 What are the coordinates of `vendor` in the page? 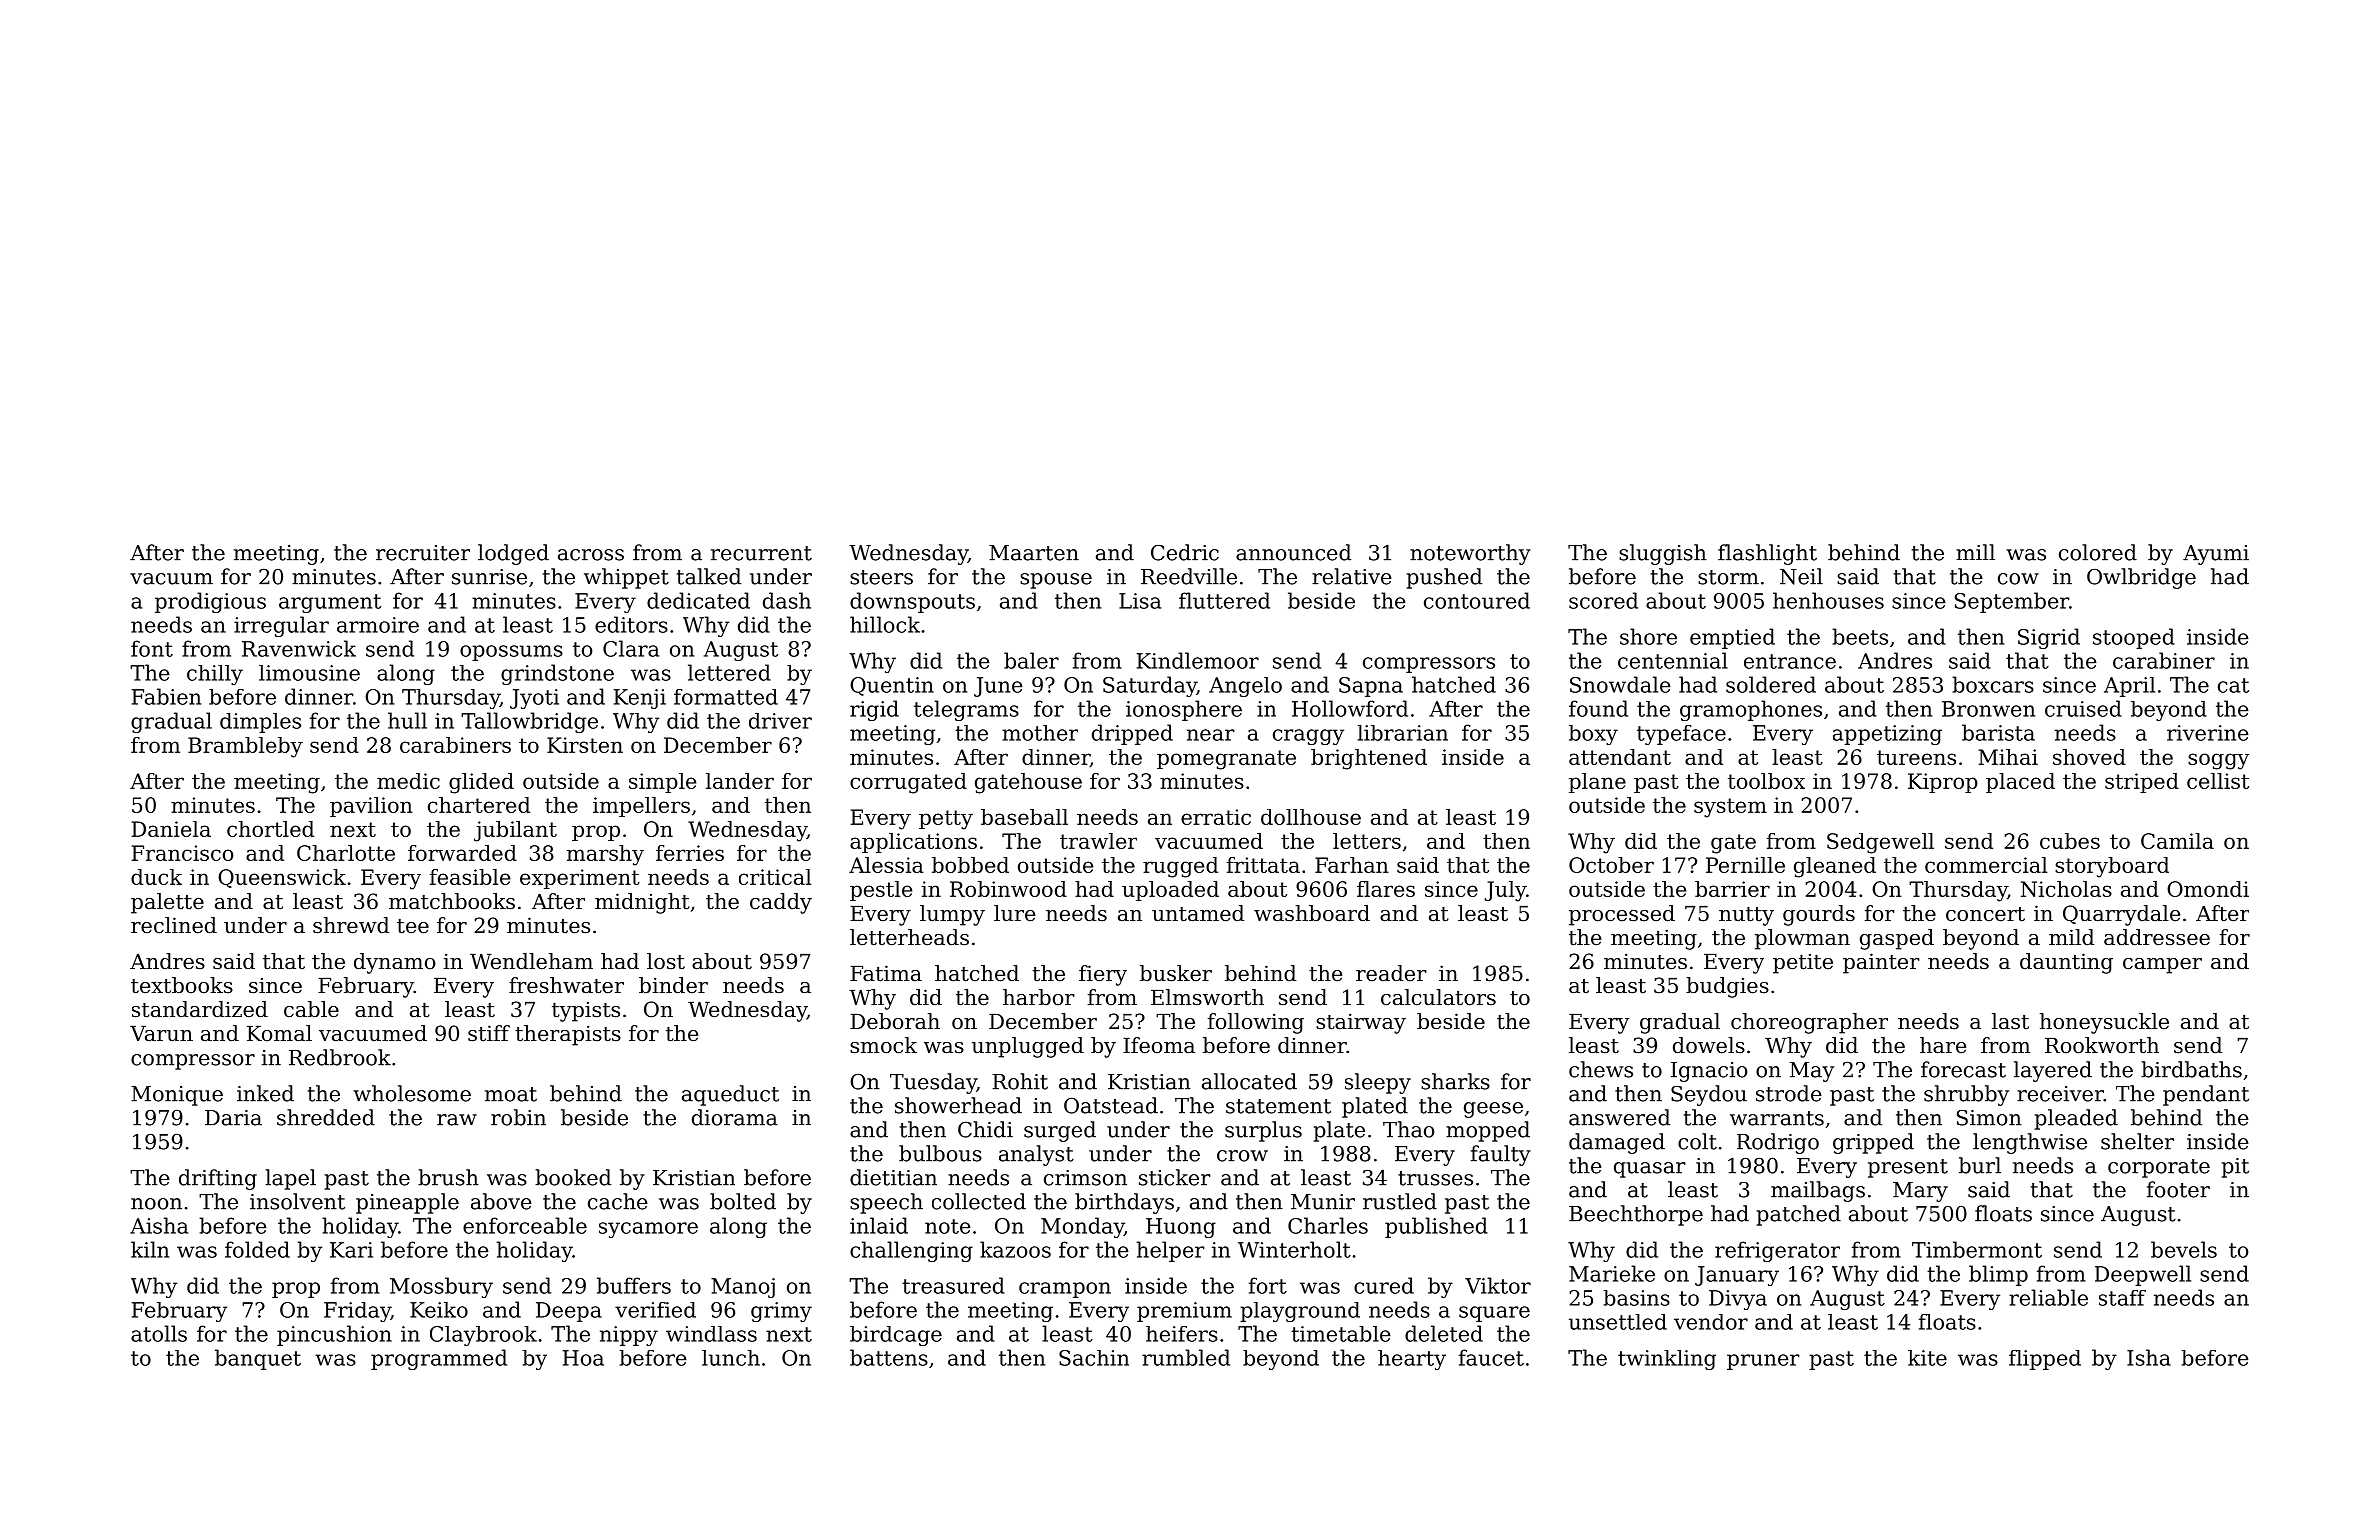 It's located at (1711, 1322).
